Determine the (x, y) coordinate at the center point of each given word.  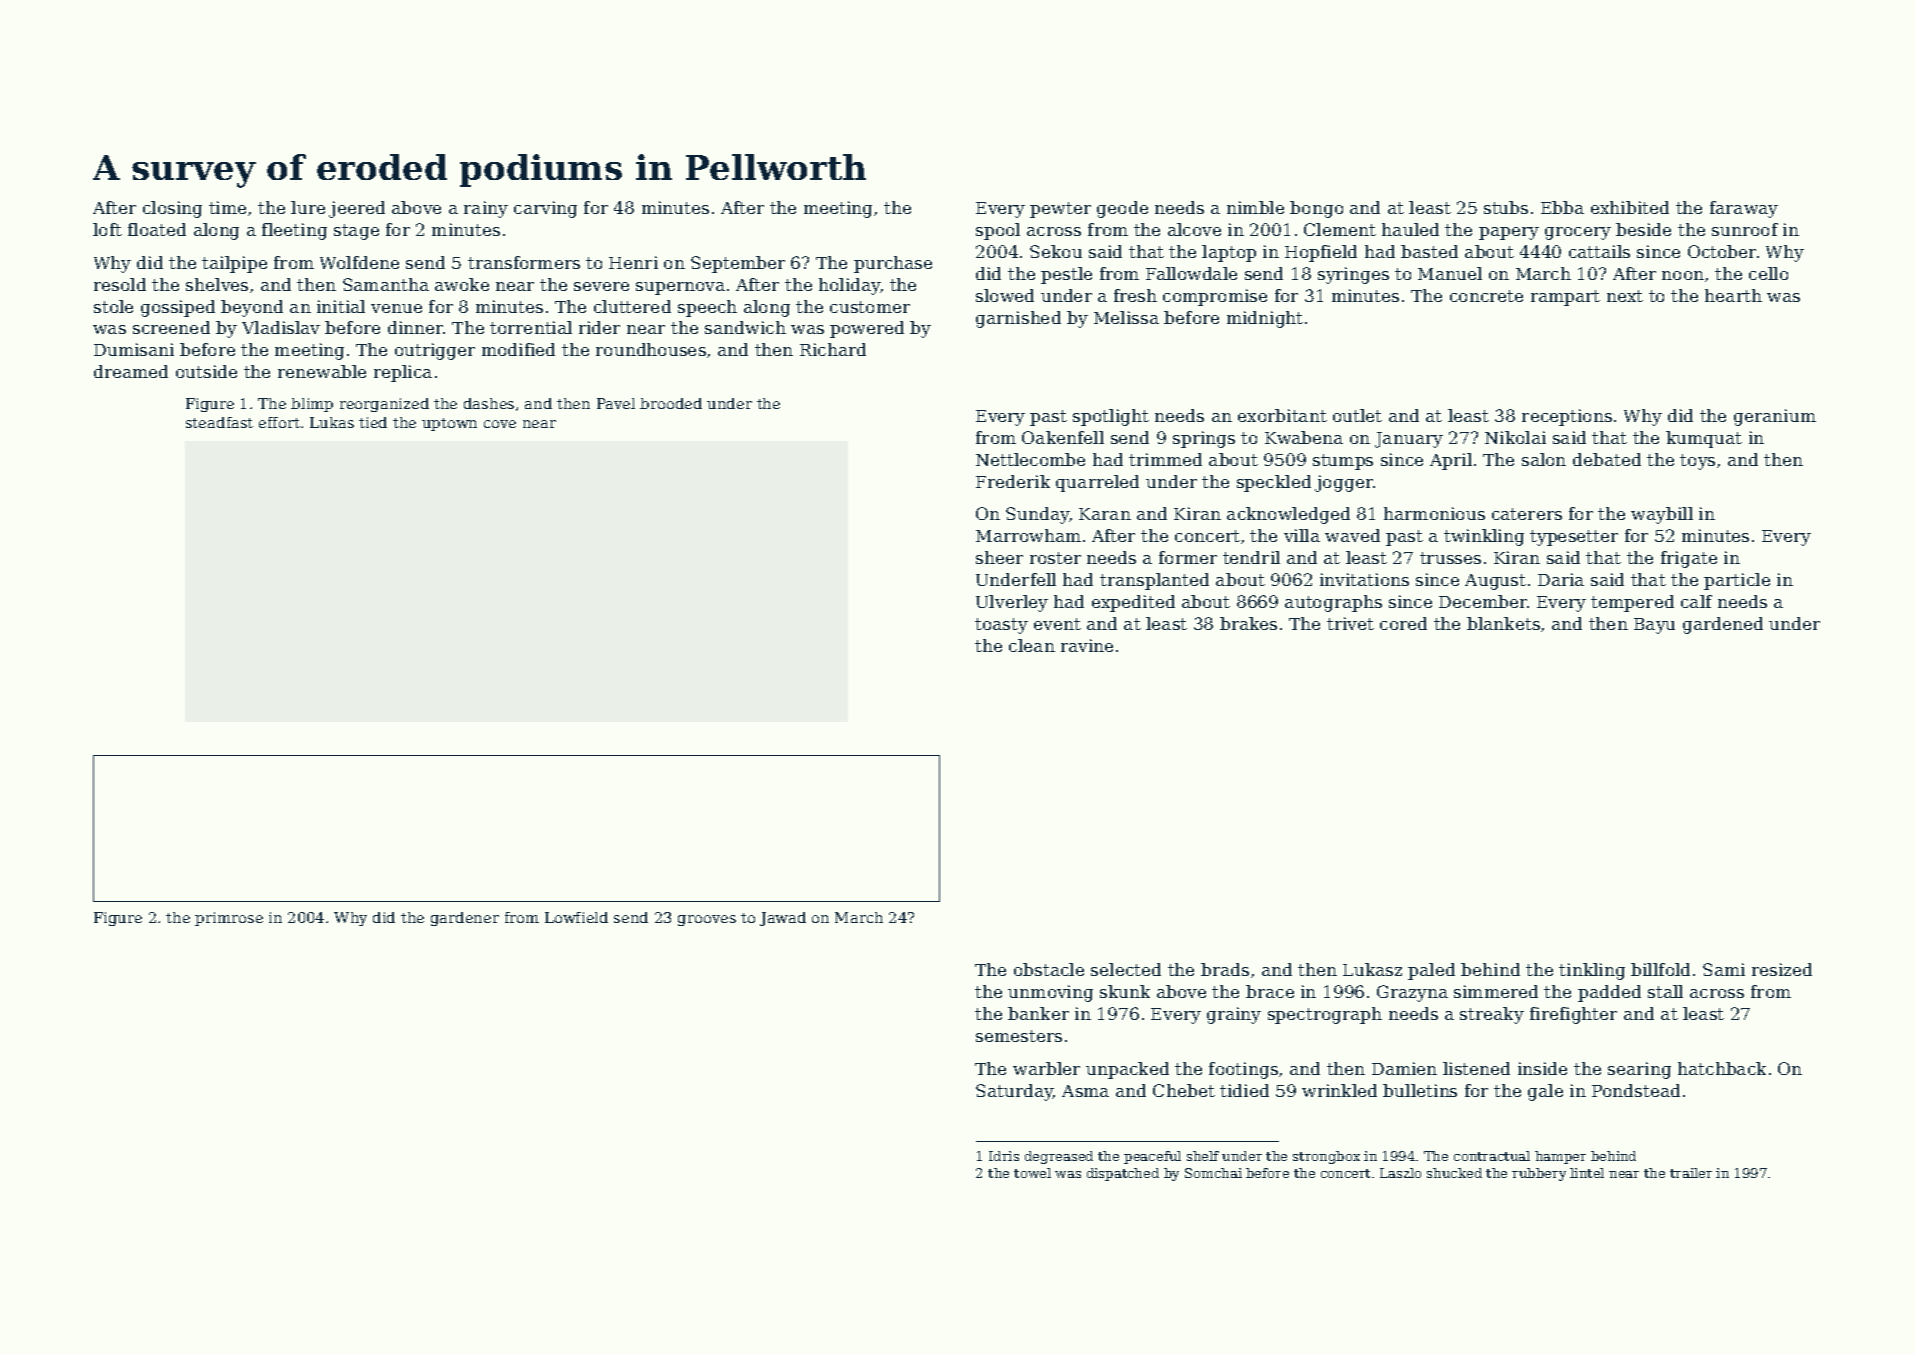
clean (1032, 645)
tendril (1251, 557)
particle (1737, 581)
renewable (322, 371)
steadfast (219, 422)
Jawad (783, 919)
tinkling (1592, 971)
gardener (465, 919)
